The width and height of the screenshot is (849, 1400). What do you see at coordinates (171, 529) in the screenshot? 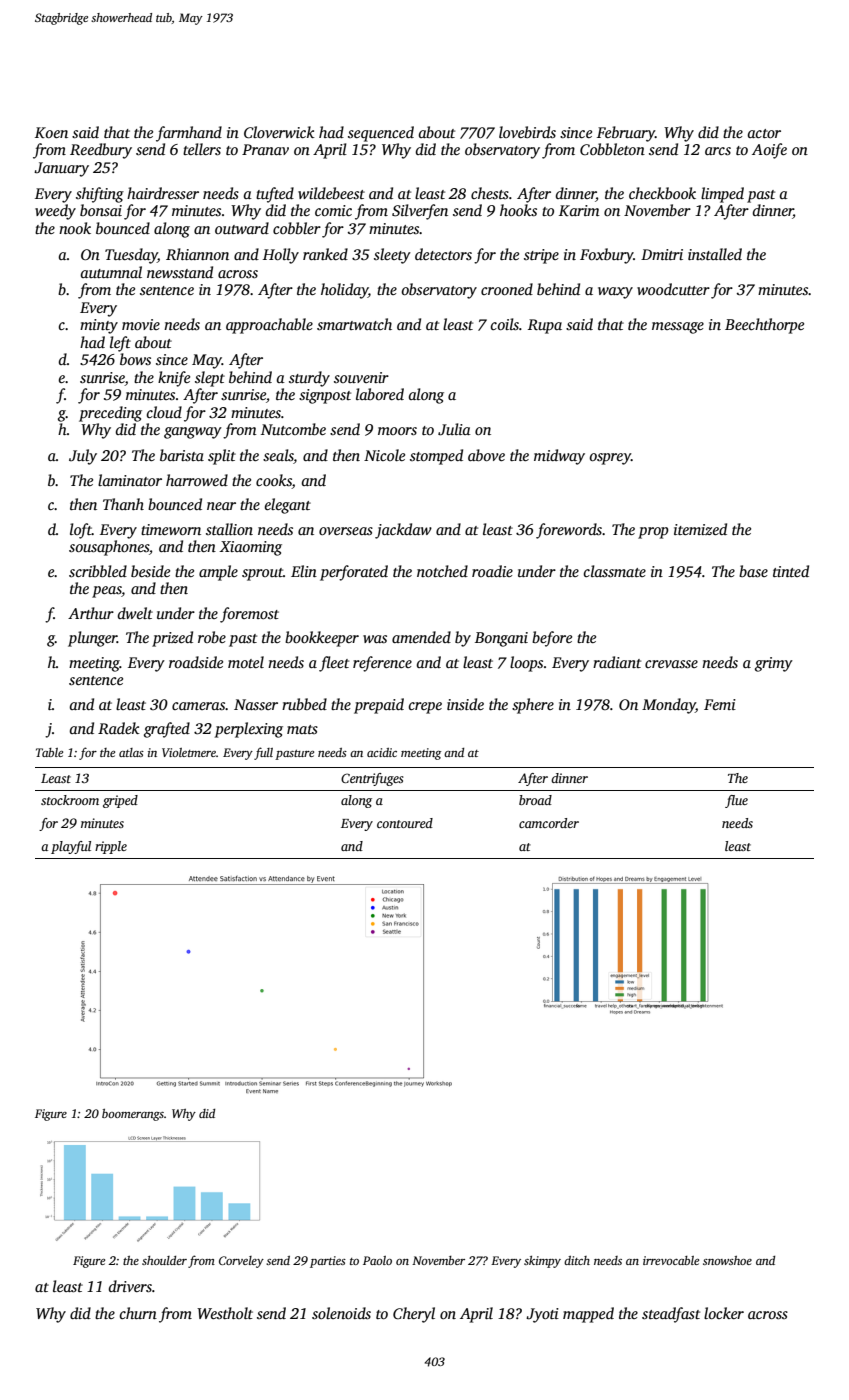
I see `timeworn` at bounding box center [171, 529].
